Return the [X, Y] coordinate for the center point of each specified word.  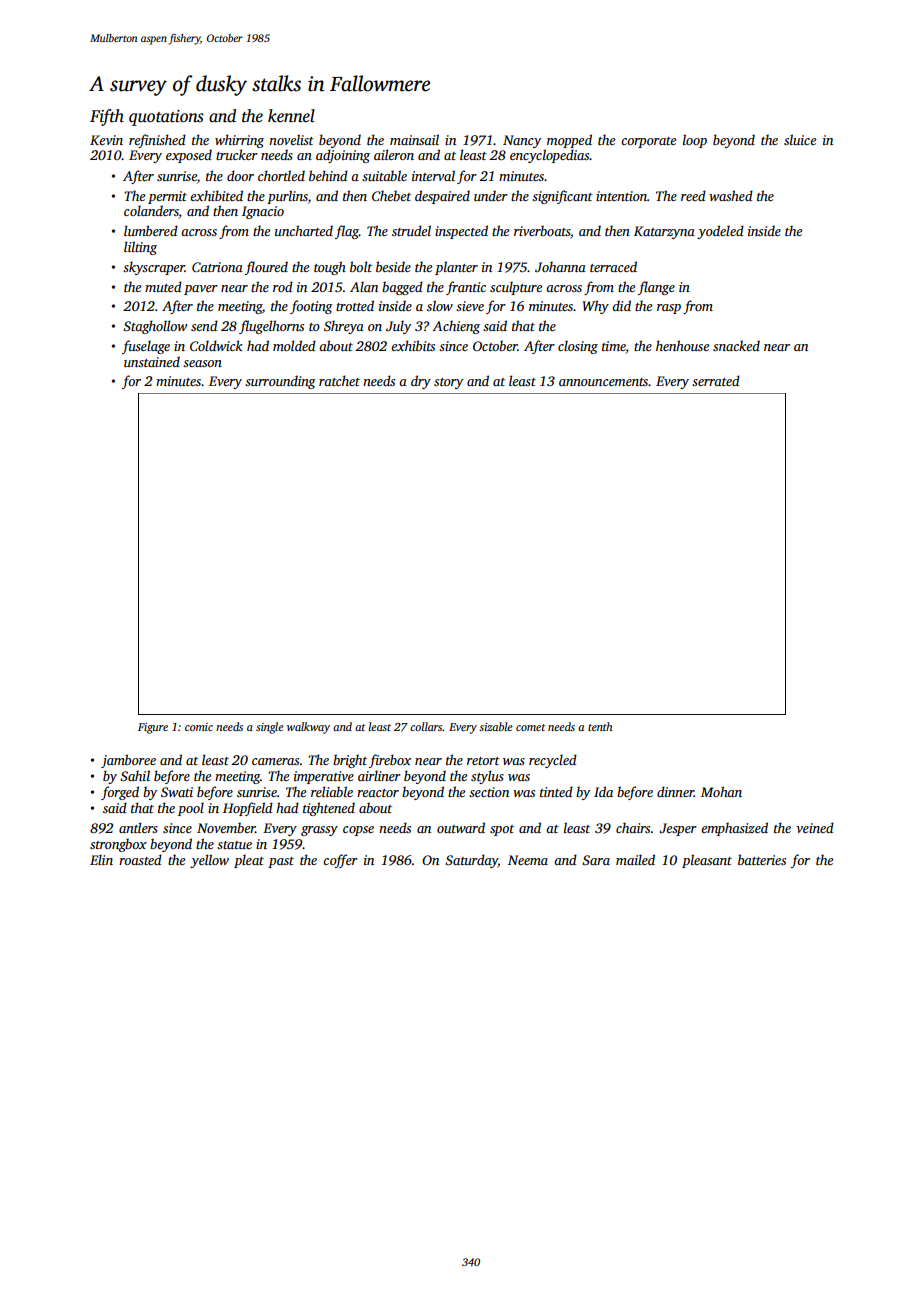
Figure [153, 728]
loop [695, 141]
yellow [209, 861]
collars [426, 726]
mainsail [414, 139]
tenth [600, 726]
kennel [291, 115]
